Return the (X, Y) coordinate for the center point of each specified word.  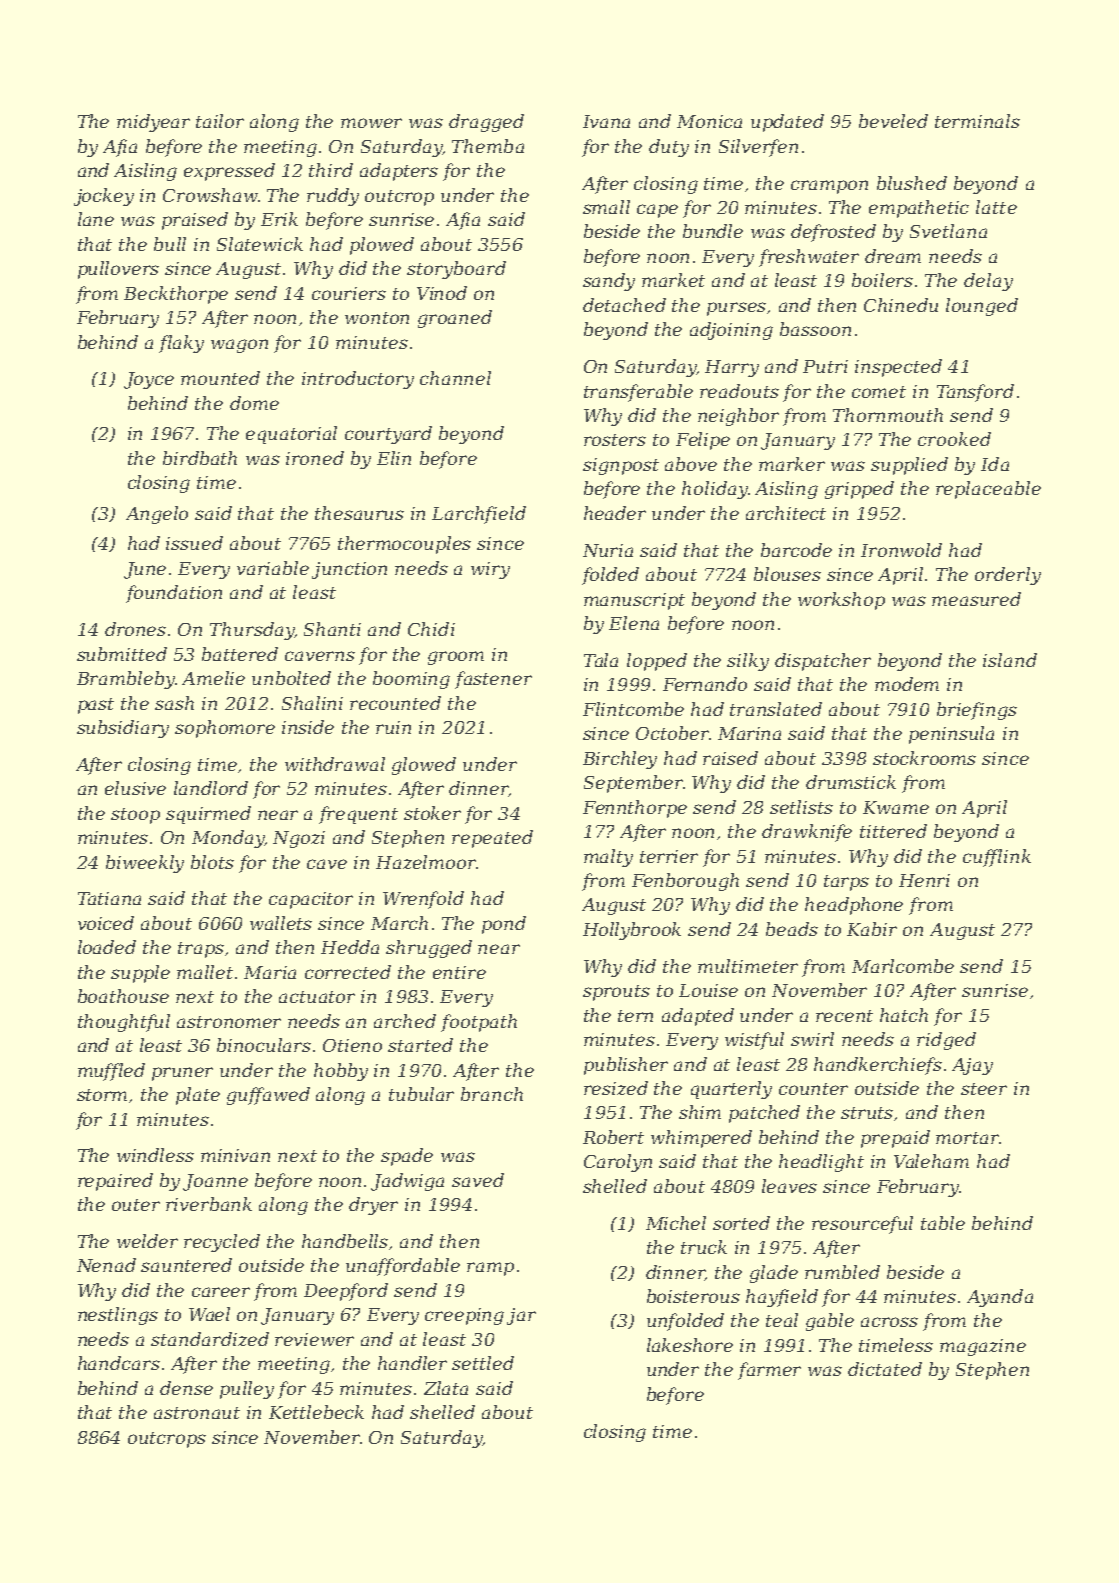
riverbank (209, 1204)
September (633, 784)
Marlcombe (903, 966)
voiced (106, 923)
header (615, 513)
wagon (239, 346)
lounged (982, 307)
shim (700, 1112)
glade (774, 1274)
